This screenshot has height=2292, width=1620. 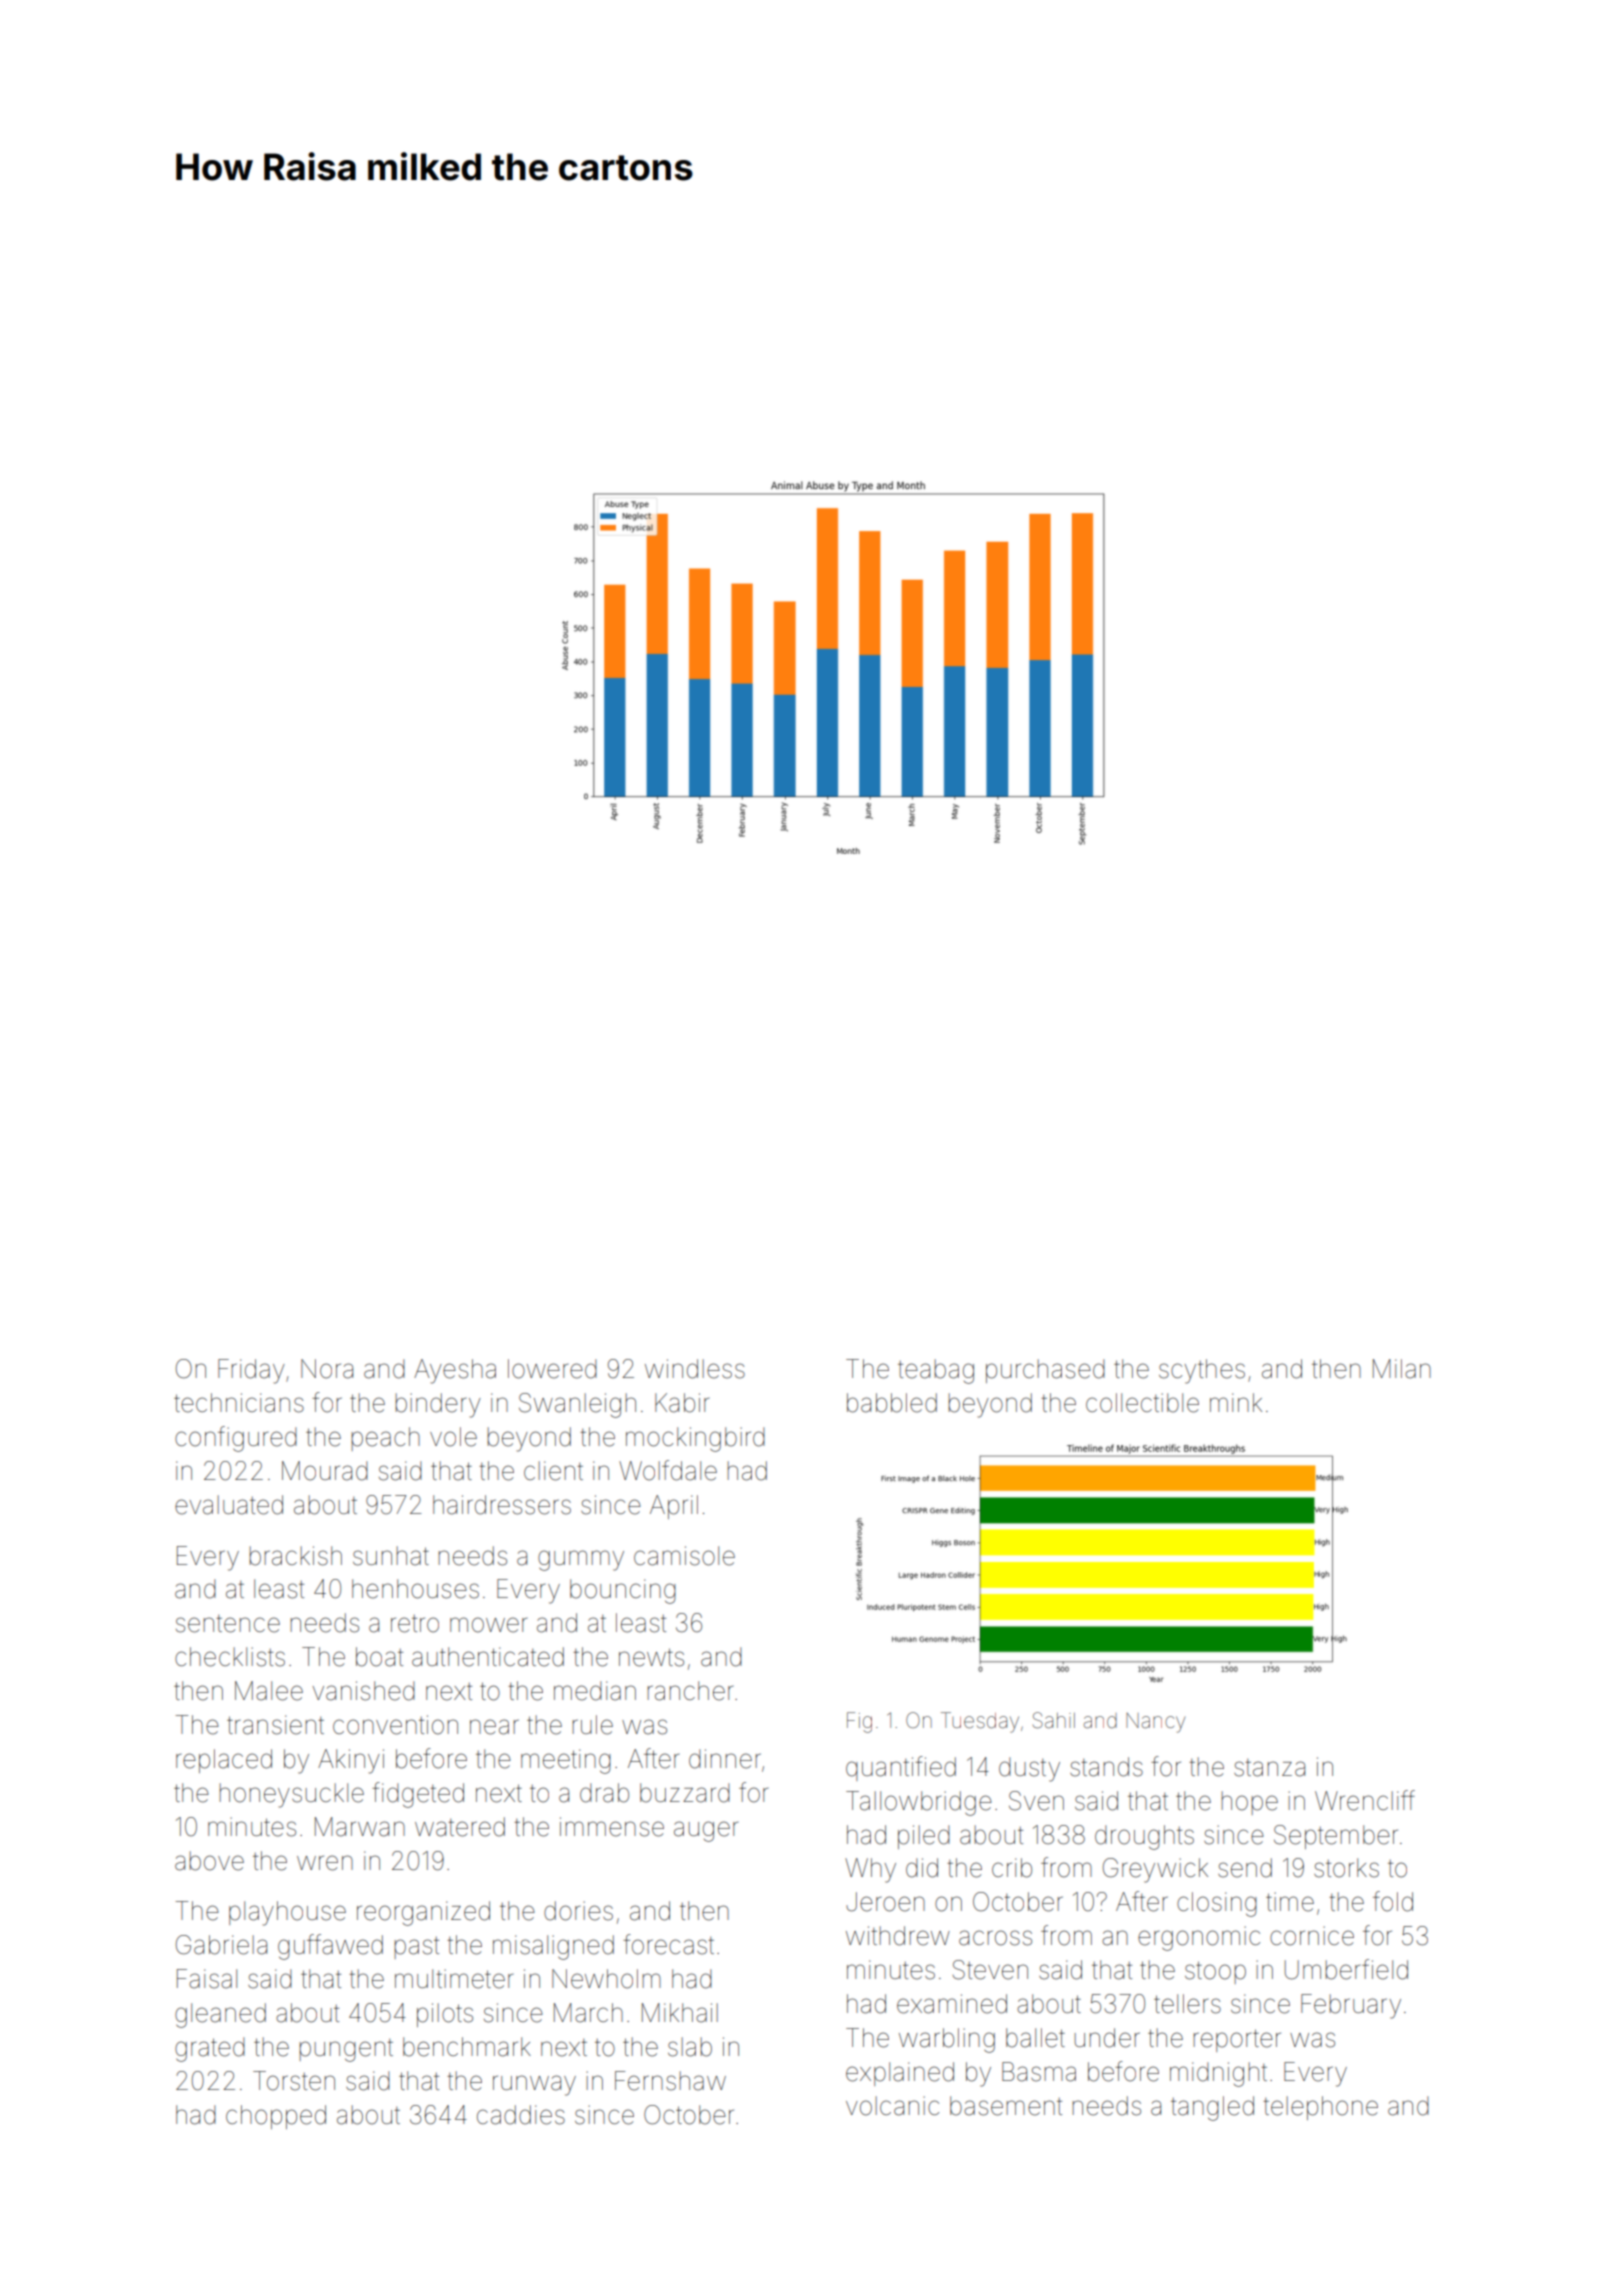 I want to click on crib, so click(x=1012, y=1868).
